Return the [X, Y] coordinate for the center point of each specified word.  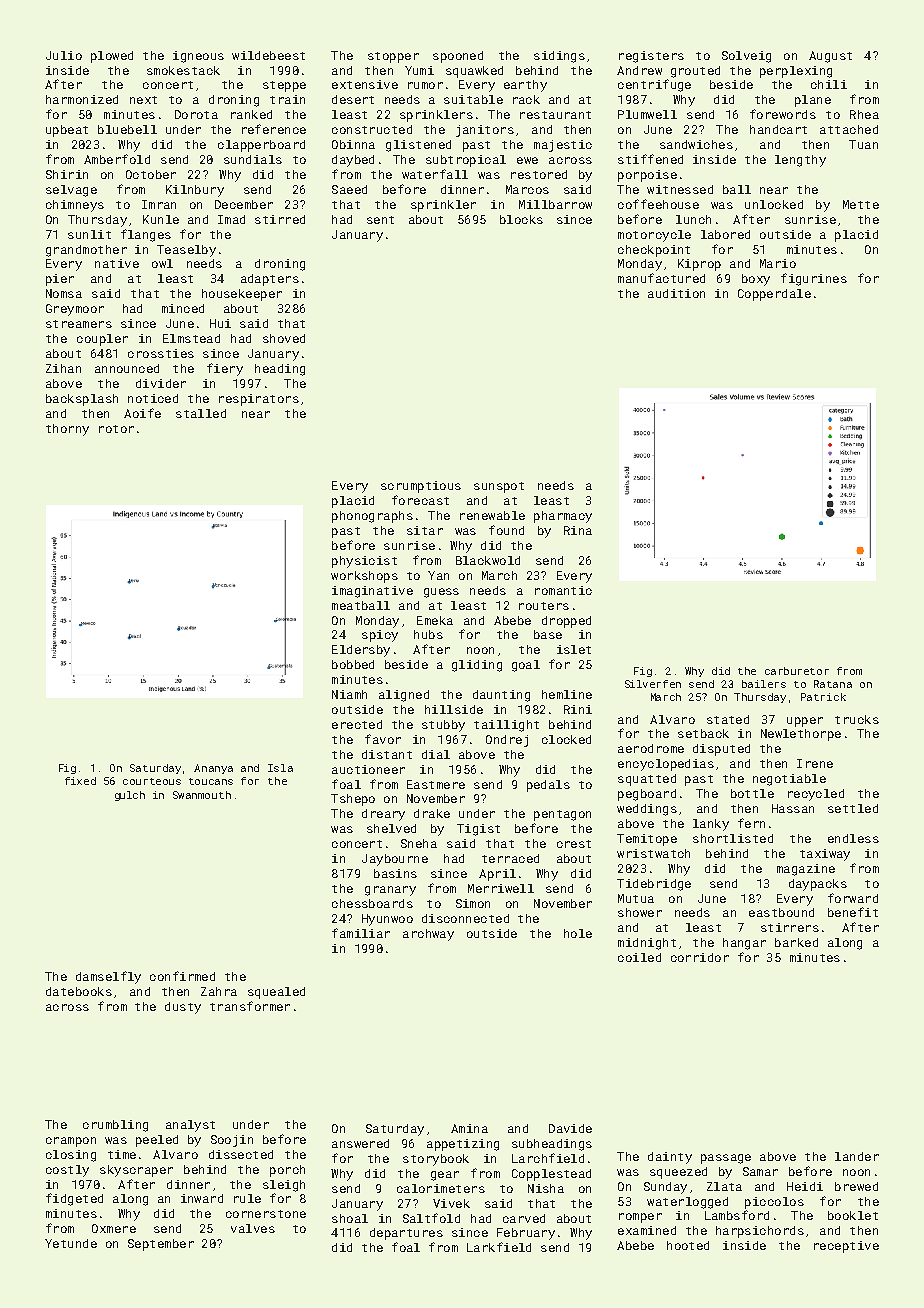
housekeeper [242, 295]
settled [853, 808]
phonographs [372, 517]
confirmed [182, 976]
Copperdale [774, 295]
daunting [501, 696]
